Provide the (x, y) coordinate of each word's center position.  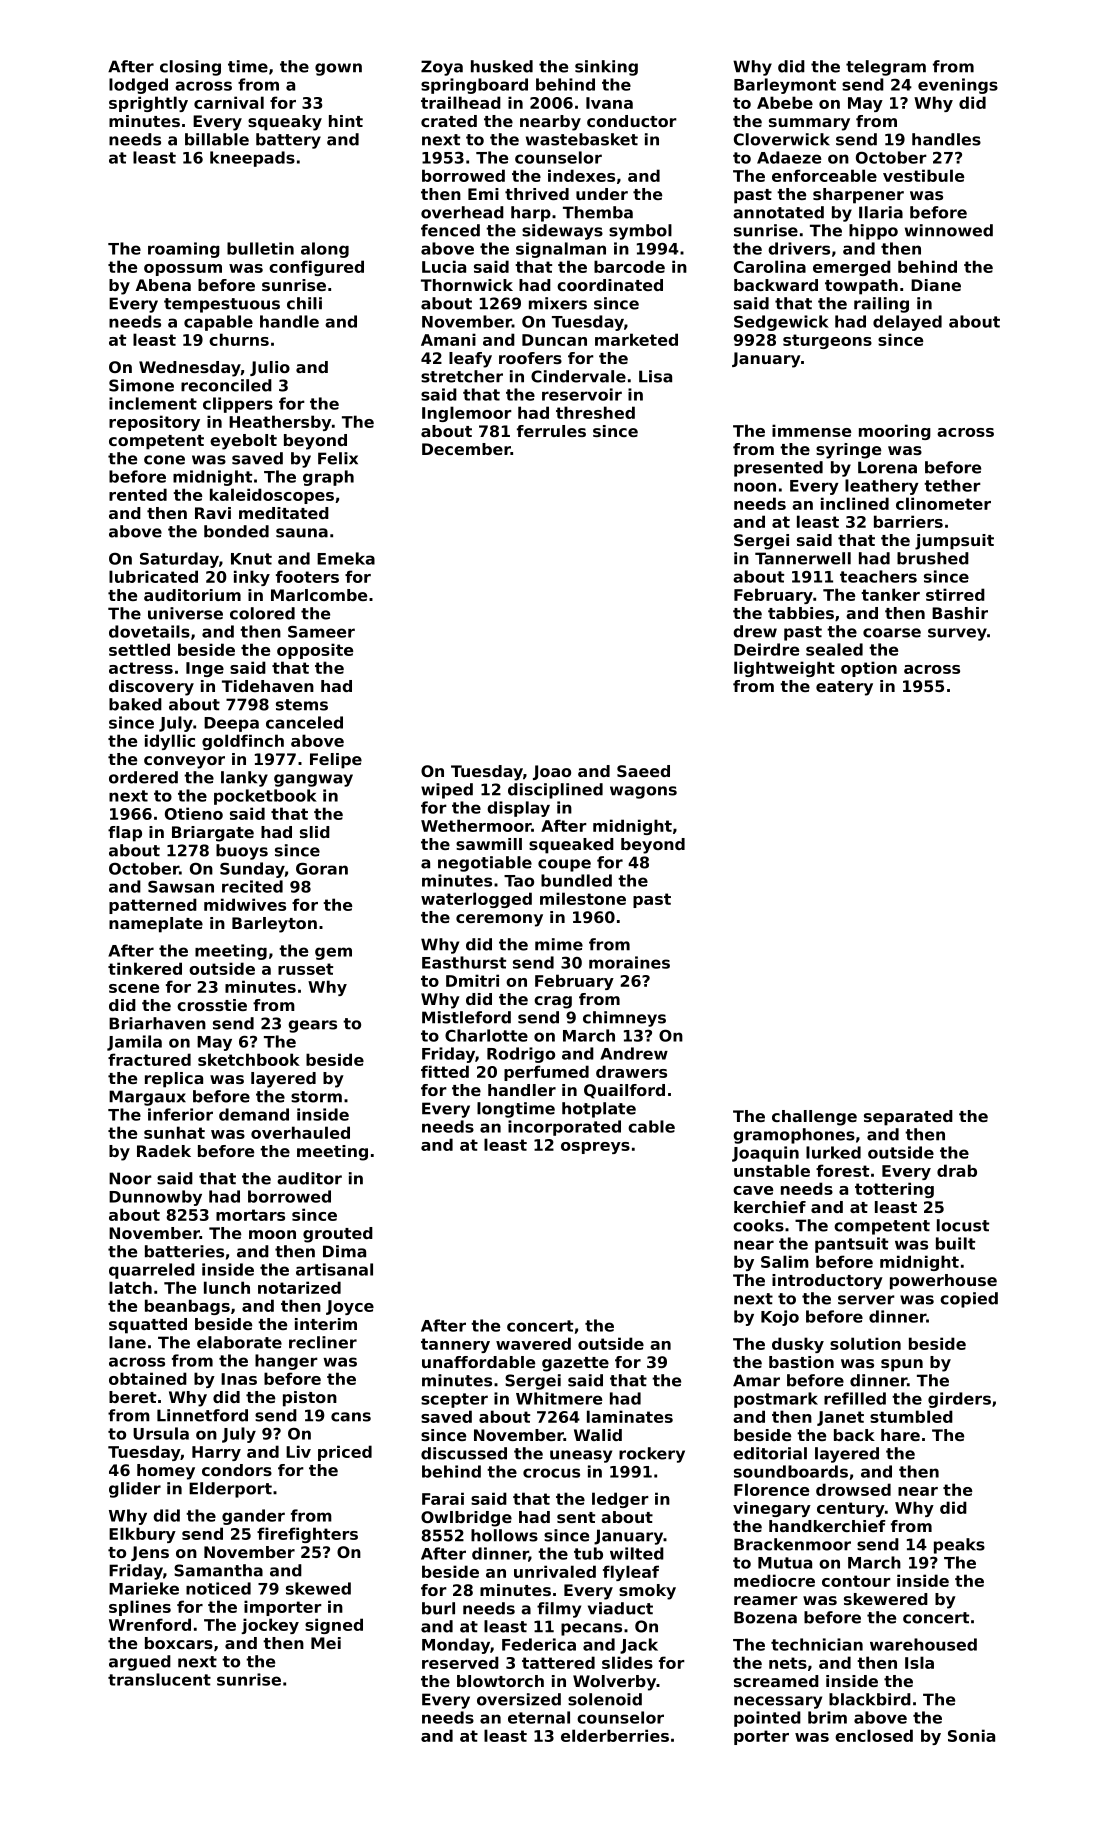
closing (190, 68)
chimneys (624, 1019)
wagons (643, 792)
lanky (244, 779)
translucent (159, 1679)
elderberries (615, 1735)
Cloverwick (782, 139)
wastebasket (582, 139)
